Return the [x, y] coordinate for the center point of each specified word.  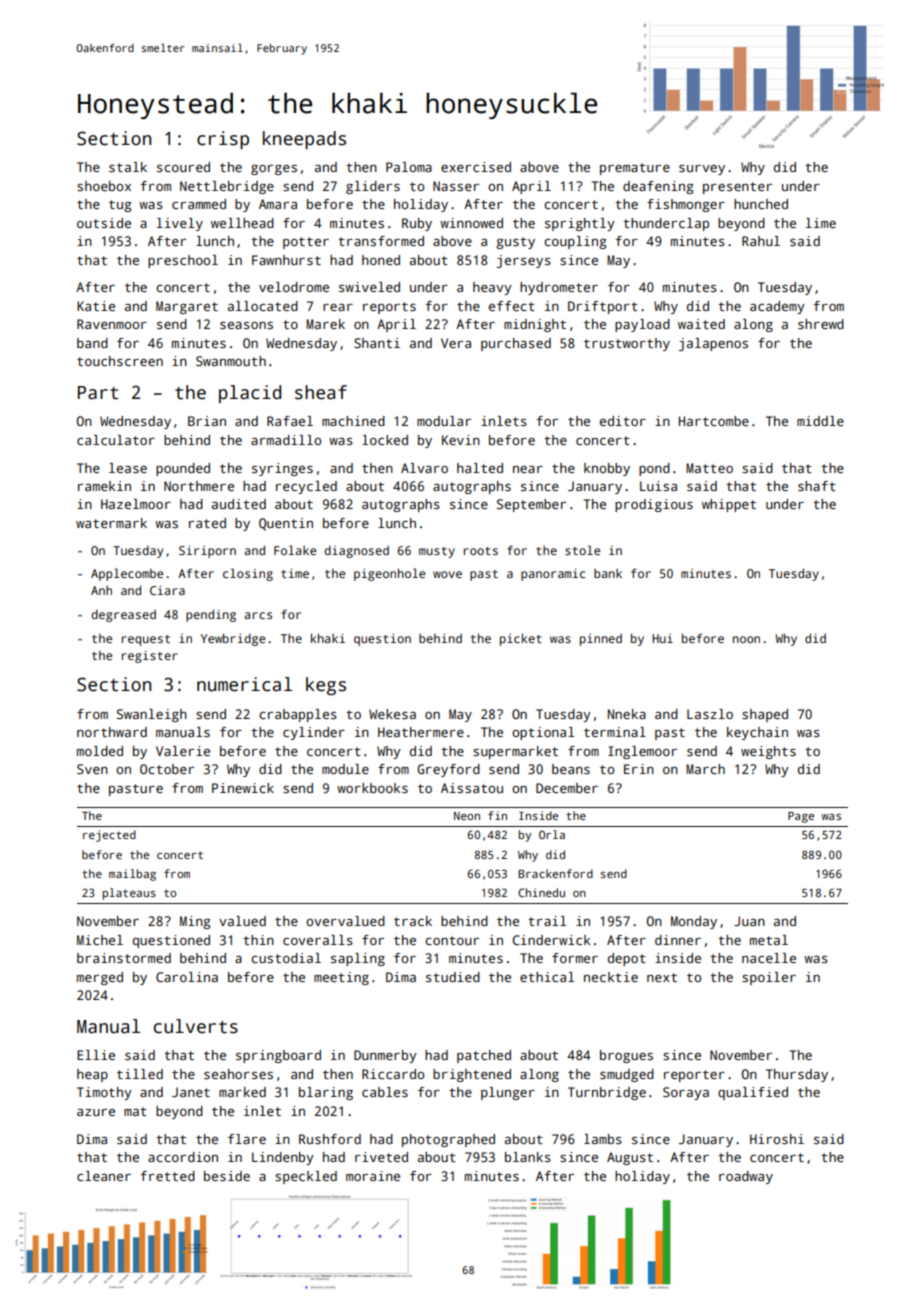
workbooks [372, 788]
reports [389, 308]
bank [608, 573]
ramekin [104, 486]
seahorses [238, 1074]
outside [104, 223]
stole [582, 550]
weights [768, 752]
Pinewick [243, 788]
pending [211, 615]
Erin [639, 769]
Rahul [761, 241]
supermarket [515, 752]
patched [484, 1056]
